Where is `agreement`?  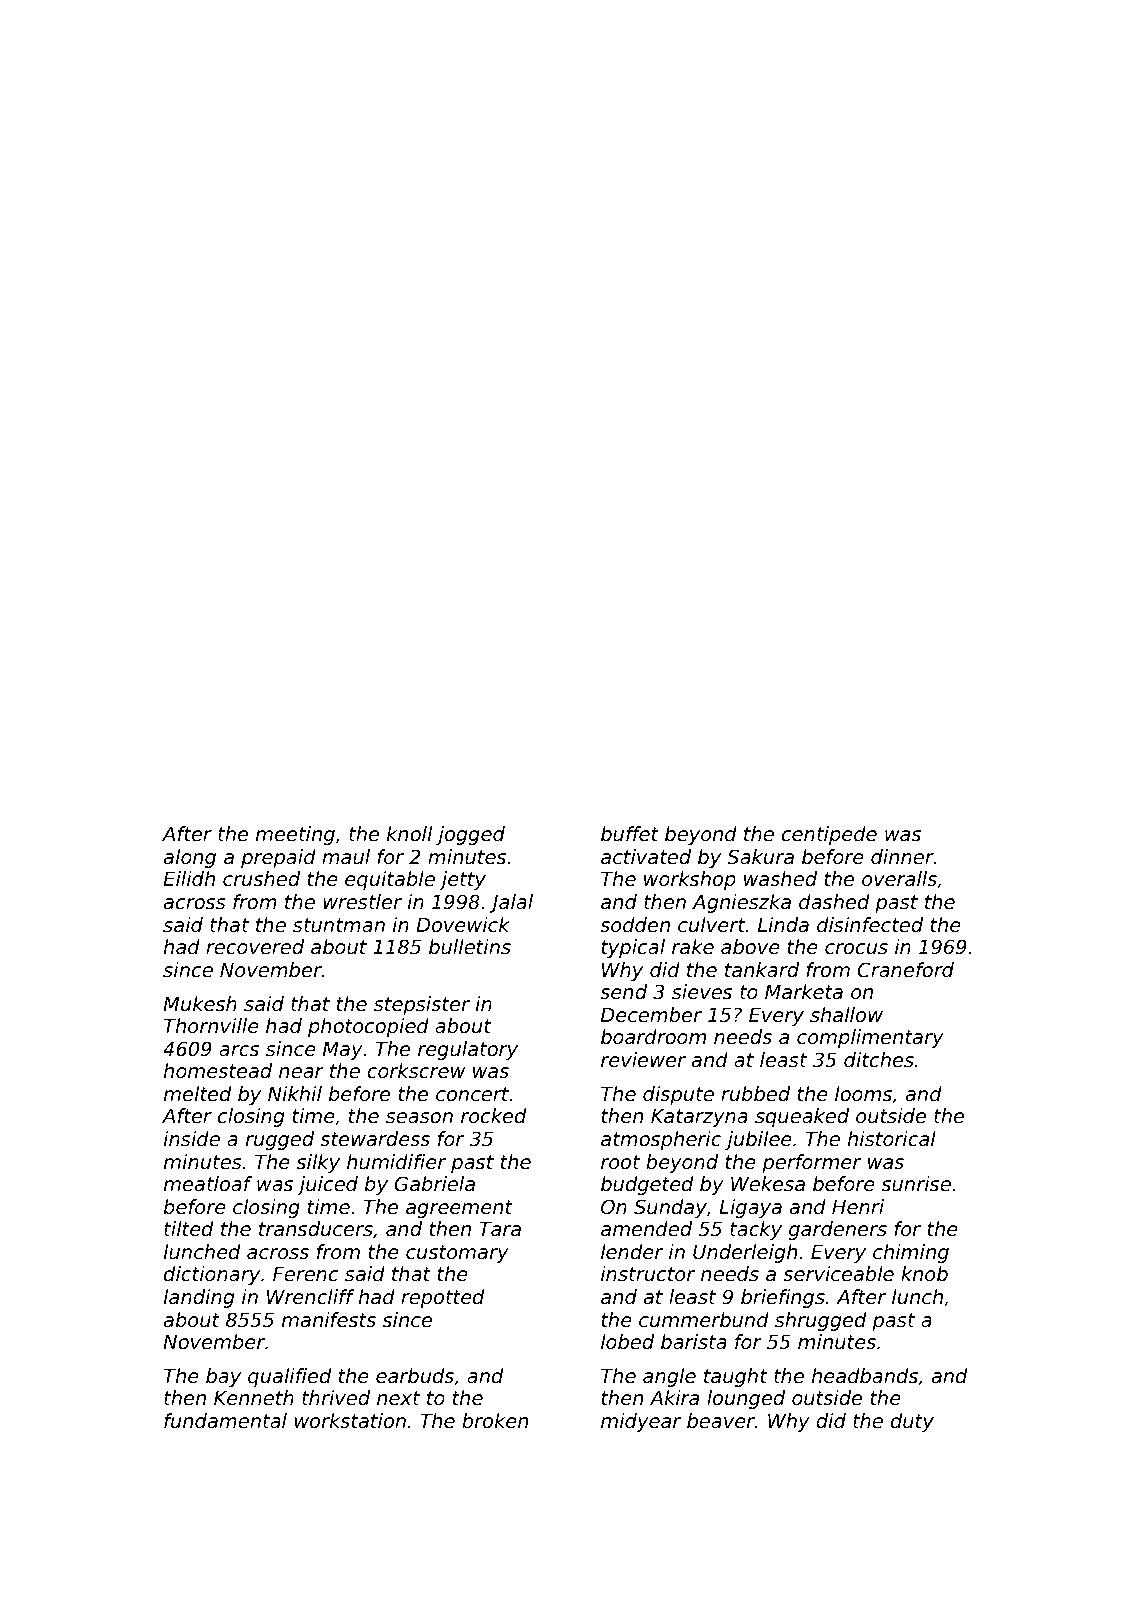 agreement is located at coordinates (459, 1209).
